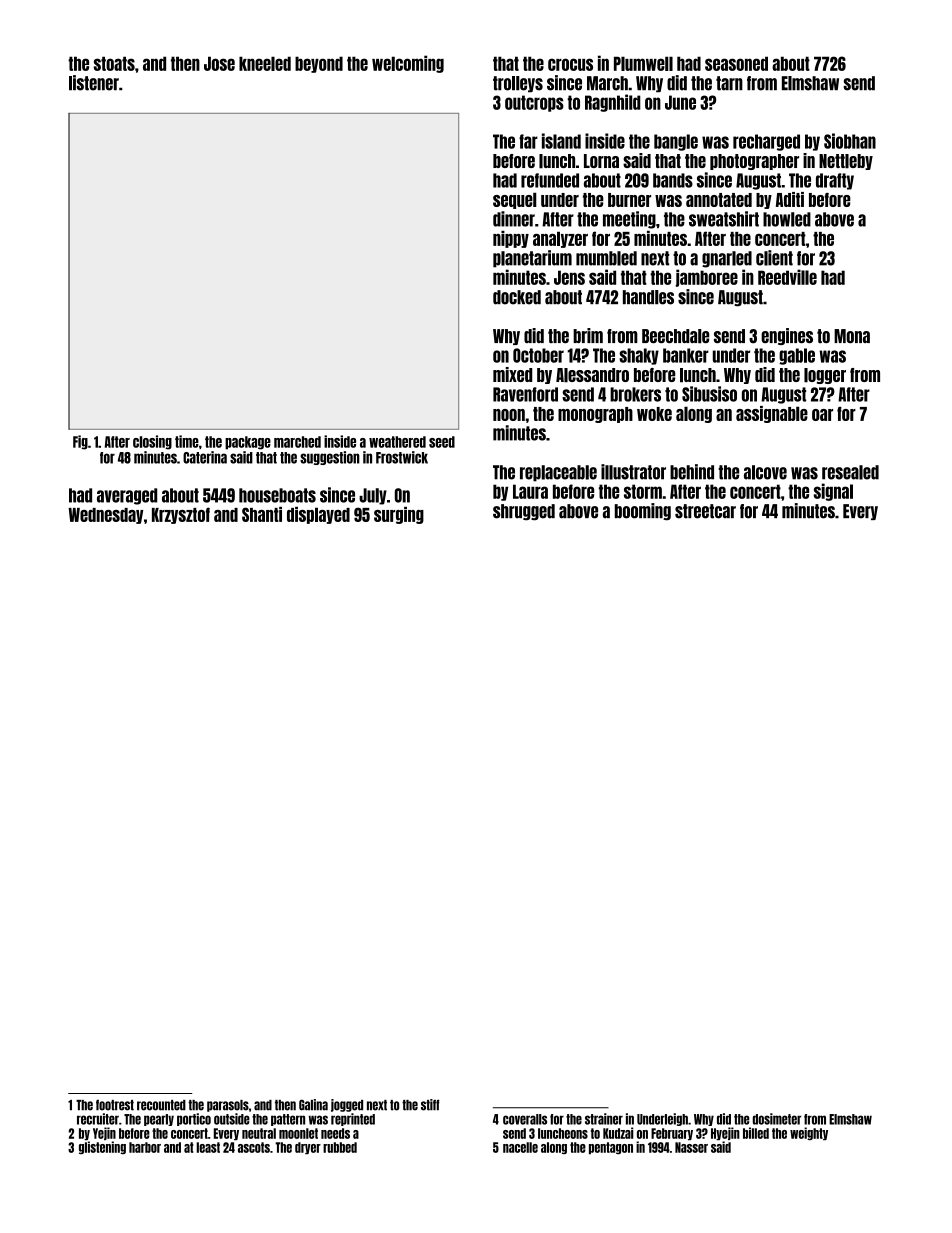  Describe the element at coordinates (262, 514) in the page. I see `Shanti` at that location.
